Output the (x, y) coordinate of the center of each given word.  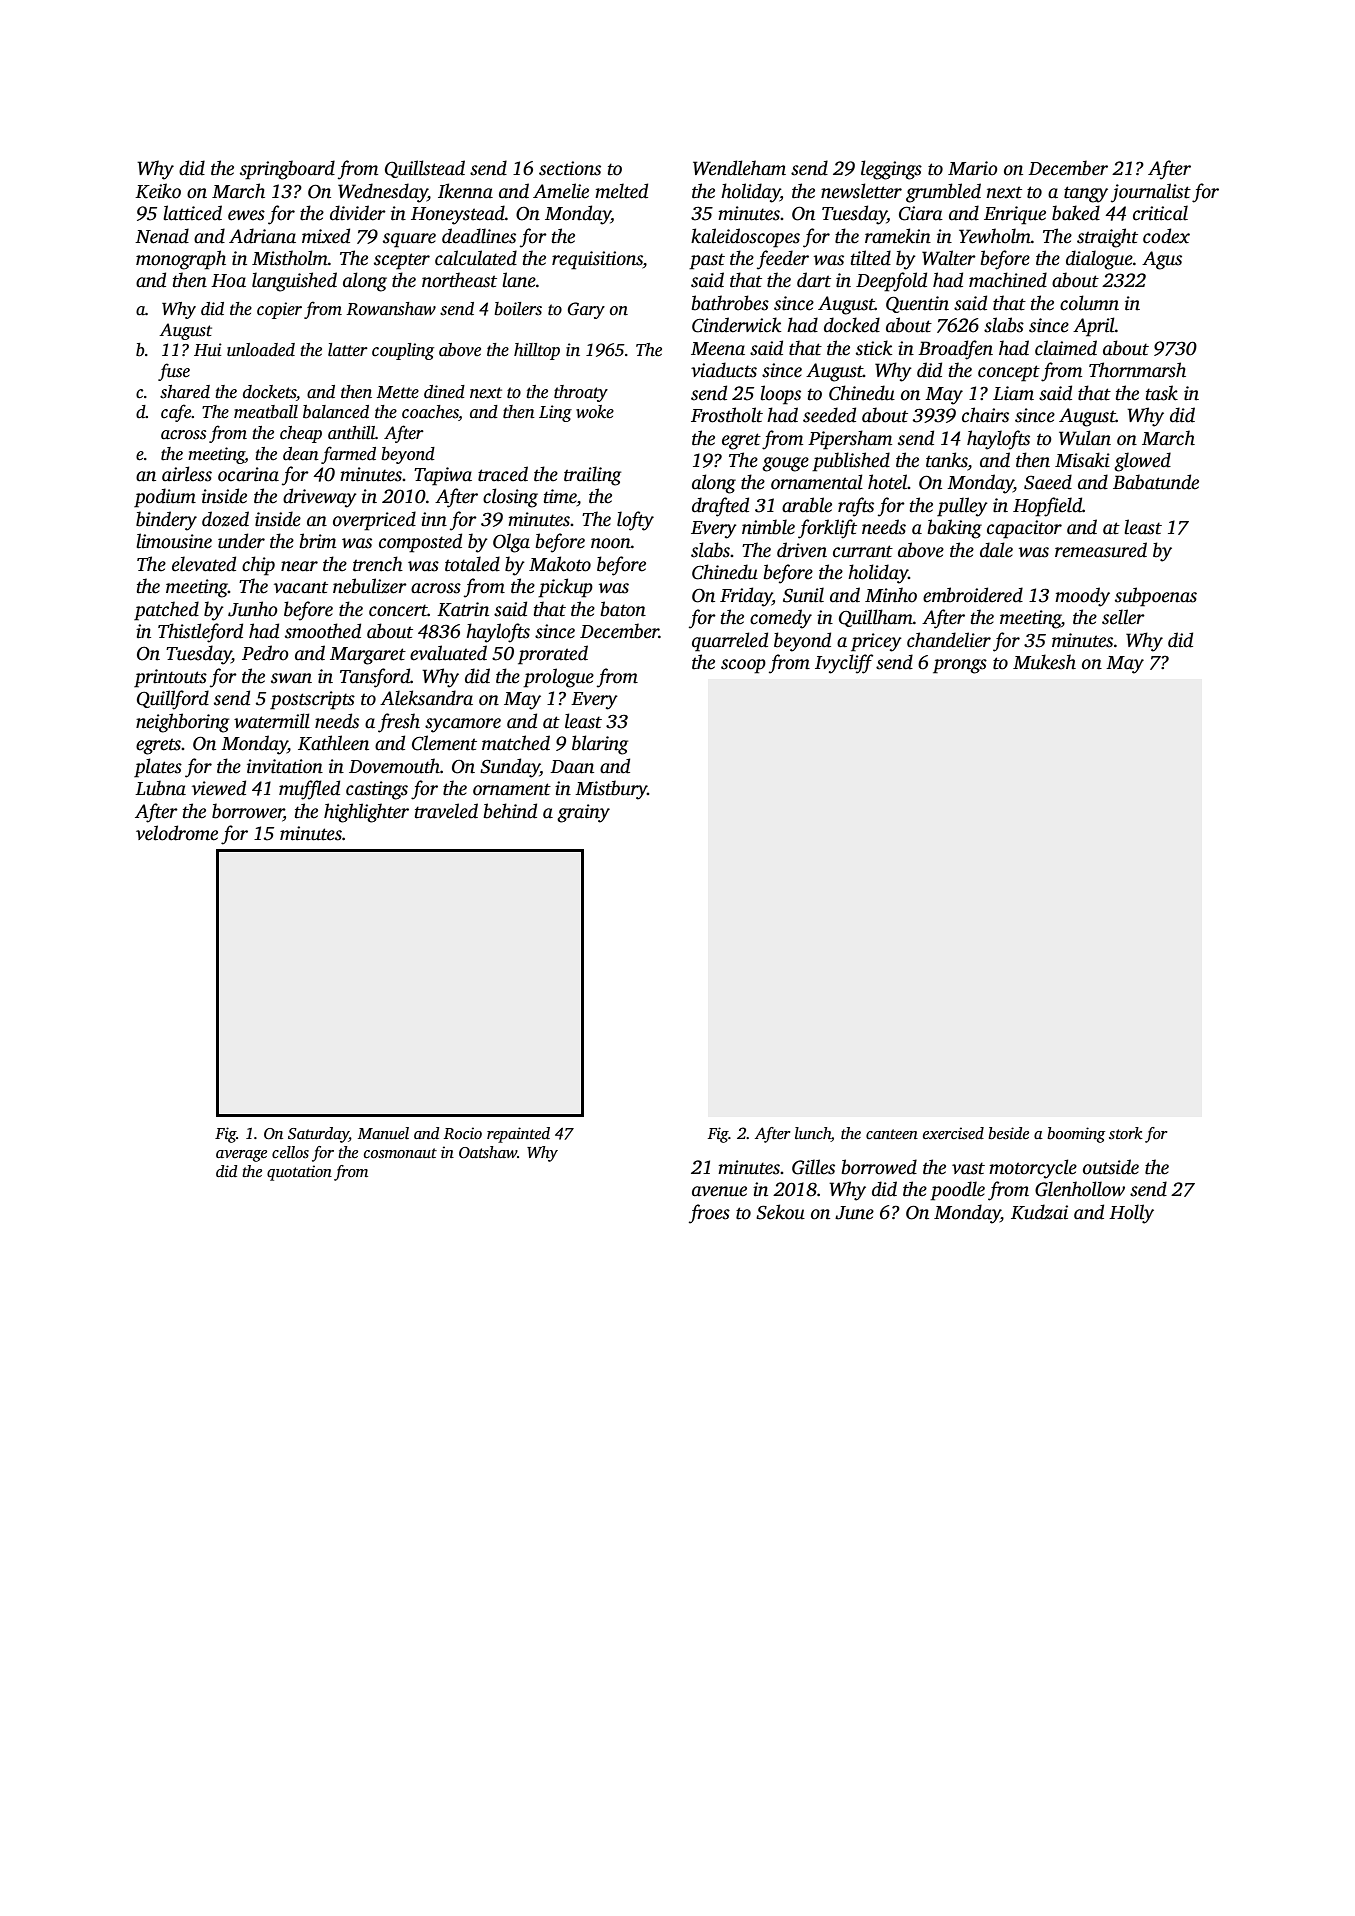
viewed (219, 788)
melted (621, 191)
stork (1126, 1133)
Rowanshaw (391, 309)
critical (1160, 213)
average (241, 1156)
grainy (583, 813)
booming (1076, 1135)
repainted (518, 1135)
